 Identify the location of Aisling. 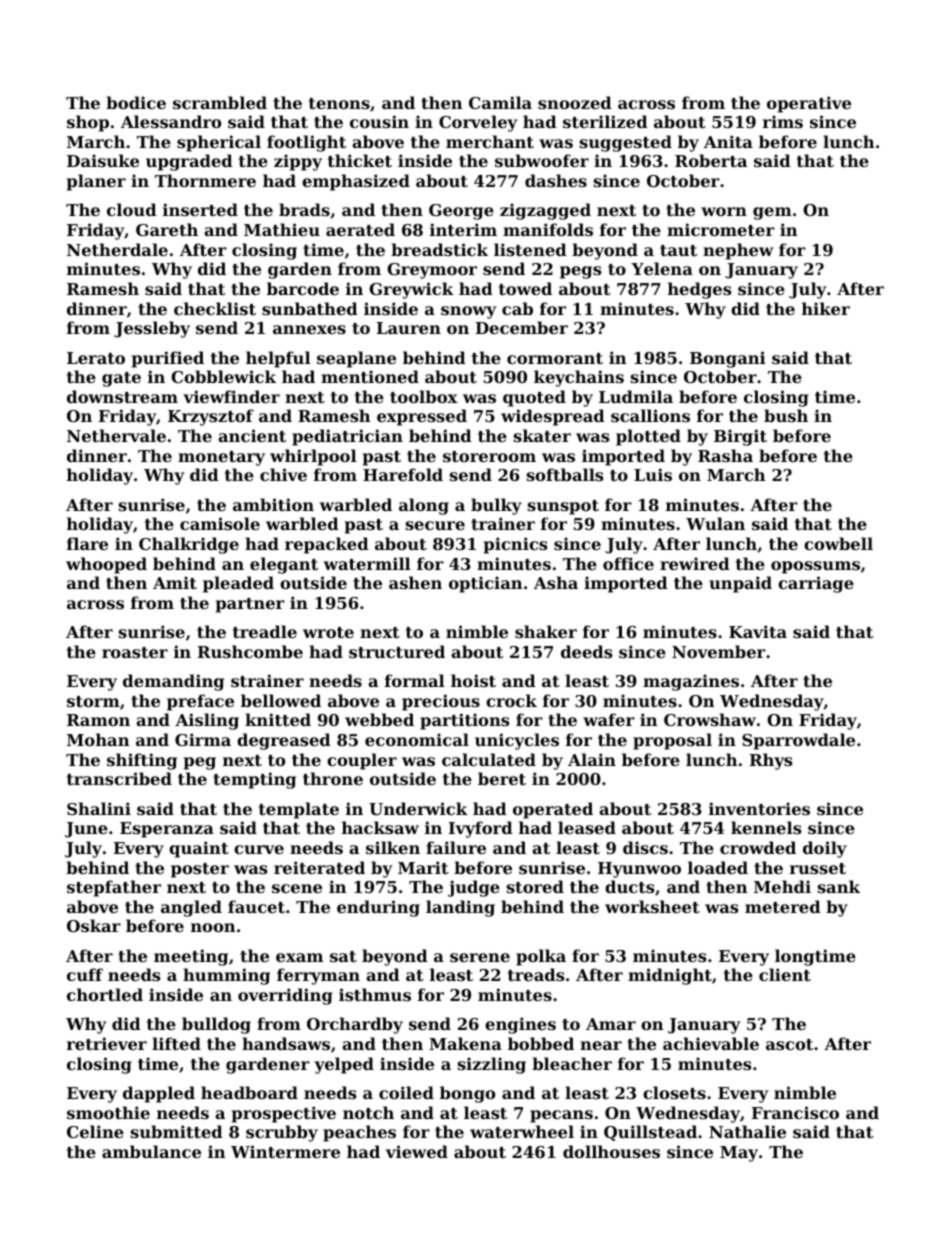
(207, 721).
